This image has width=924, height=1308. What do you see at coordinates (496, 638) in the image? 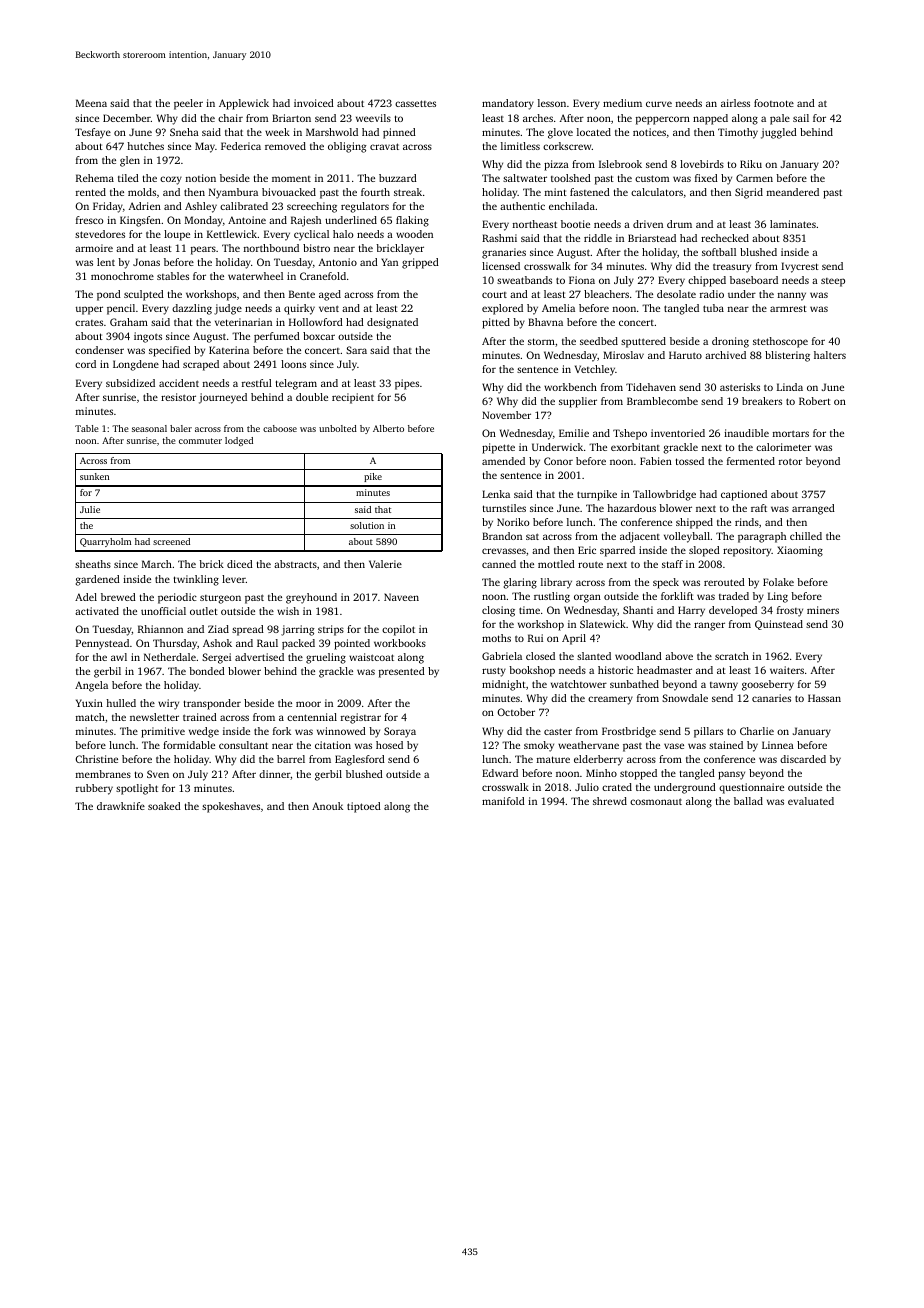
I see `moths` at bounding box center [496, 638].
